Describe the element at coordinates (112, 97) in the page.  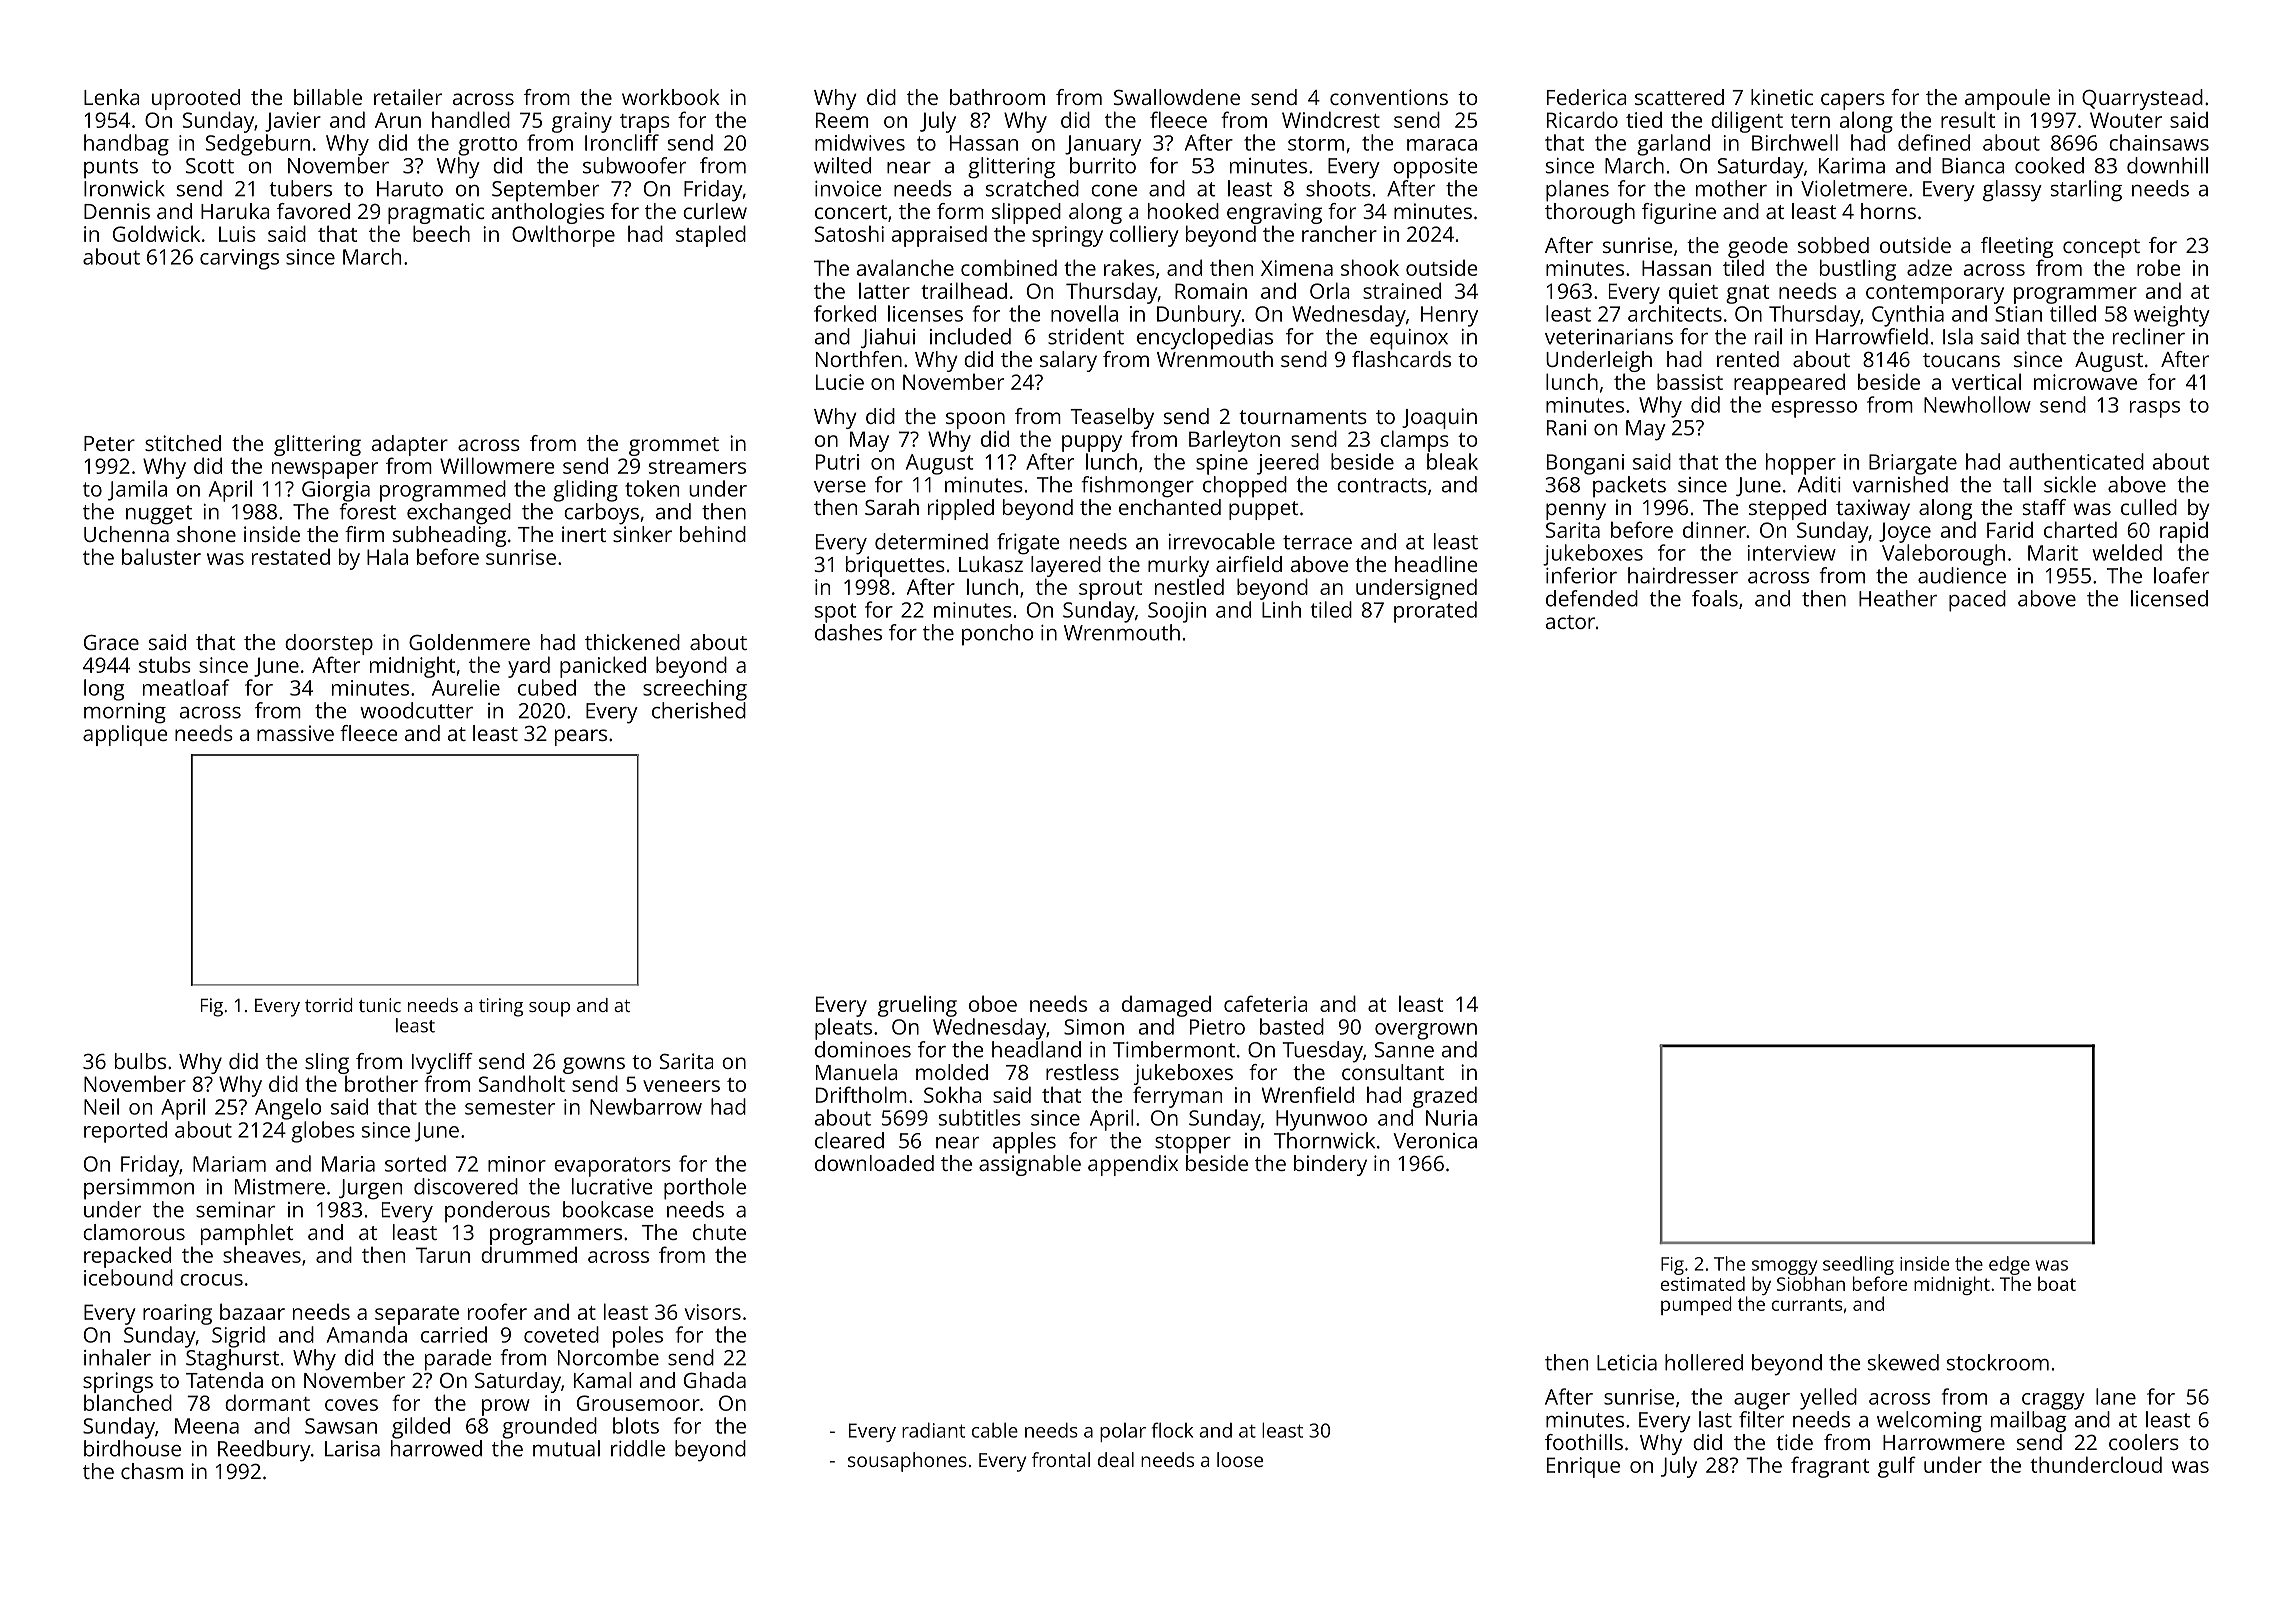
I see `Lenka` at that location.
